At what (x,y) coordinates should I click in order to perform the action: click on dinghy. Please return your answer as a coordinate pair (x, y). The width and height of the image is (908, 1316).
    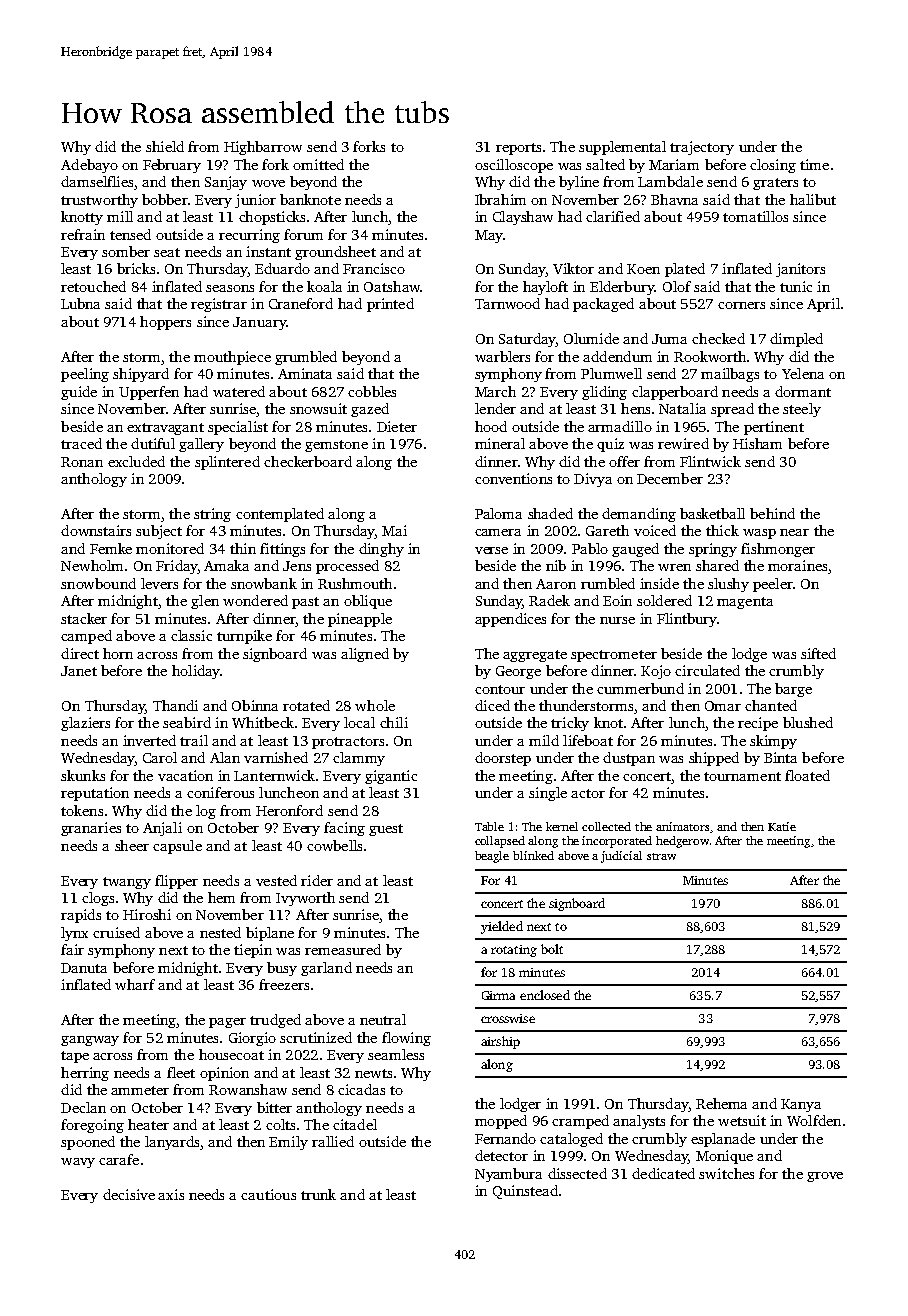
    Looking at the image, I should click on (381, 550).
